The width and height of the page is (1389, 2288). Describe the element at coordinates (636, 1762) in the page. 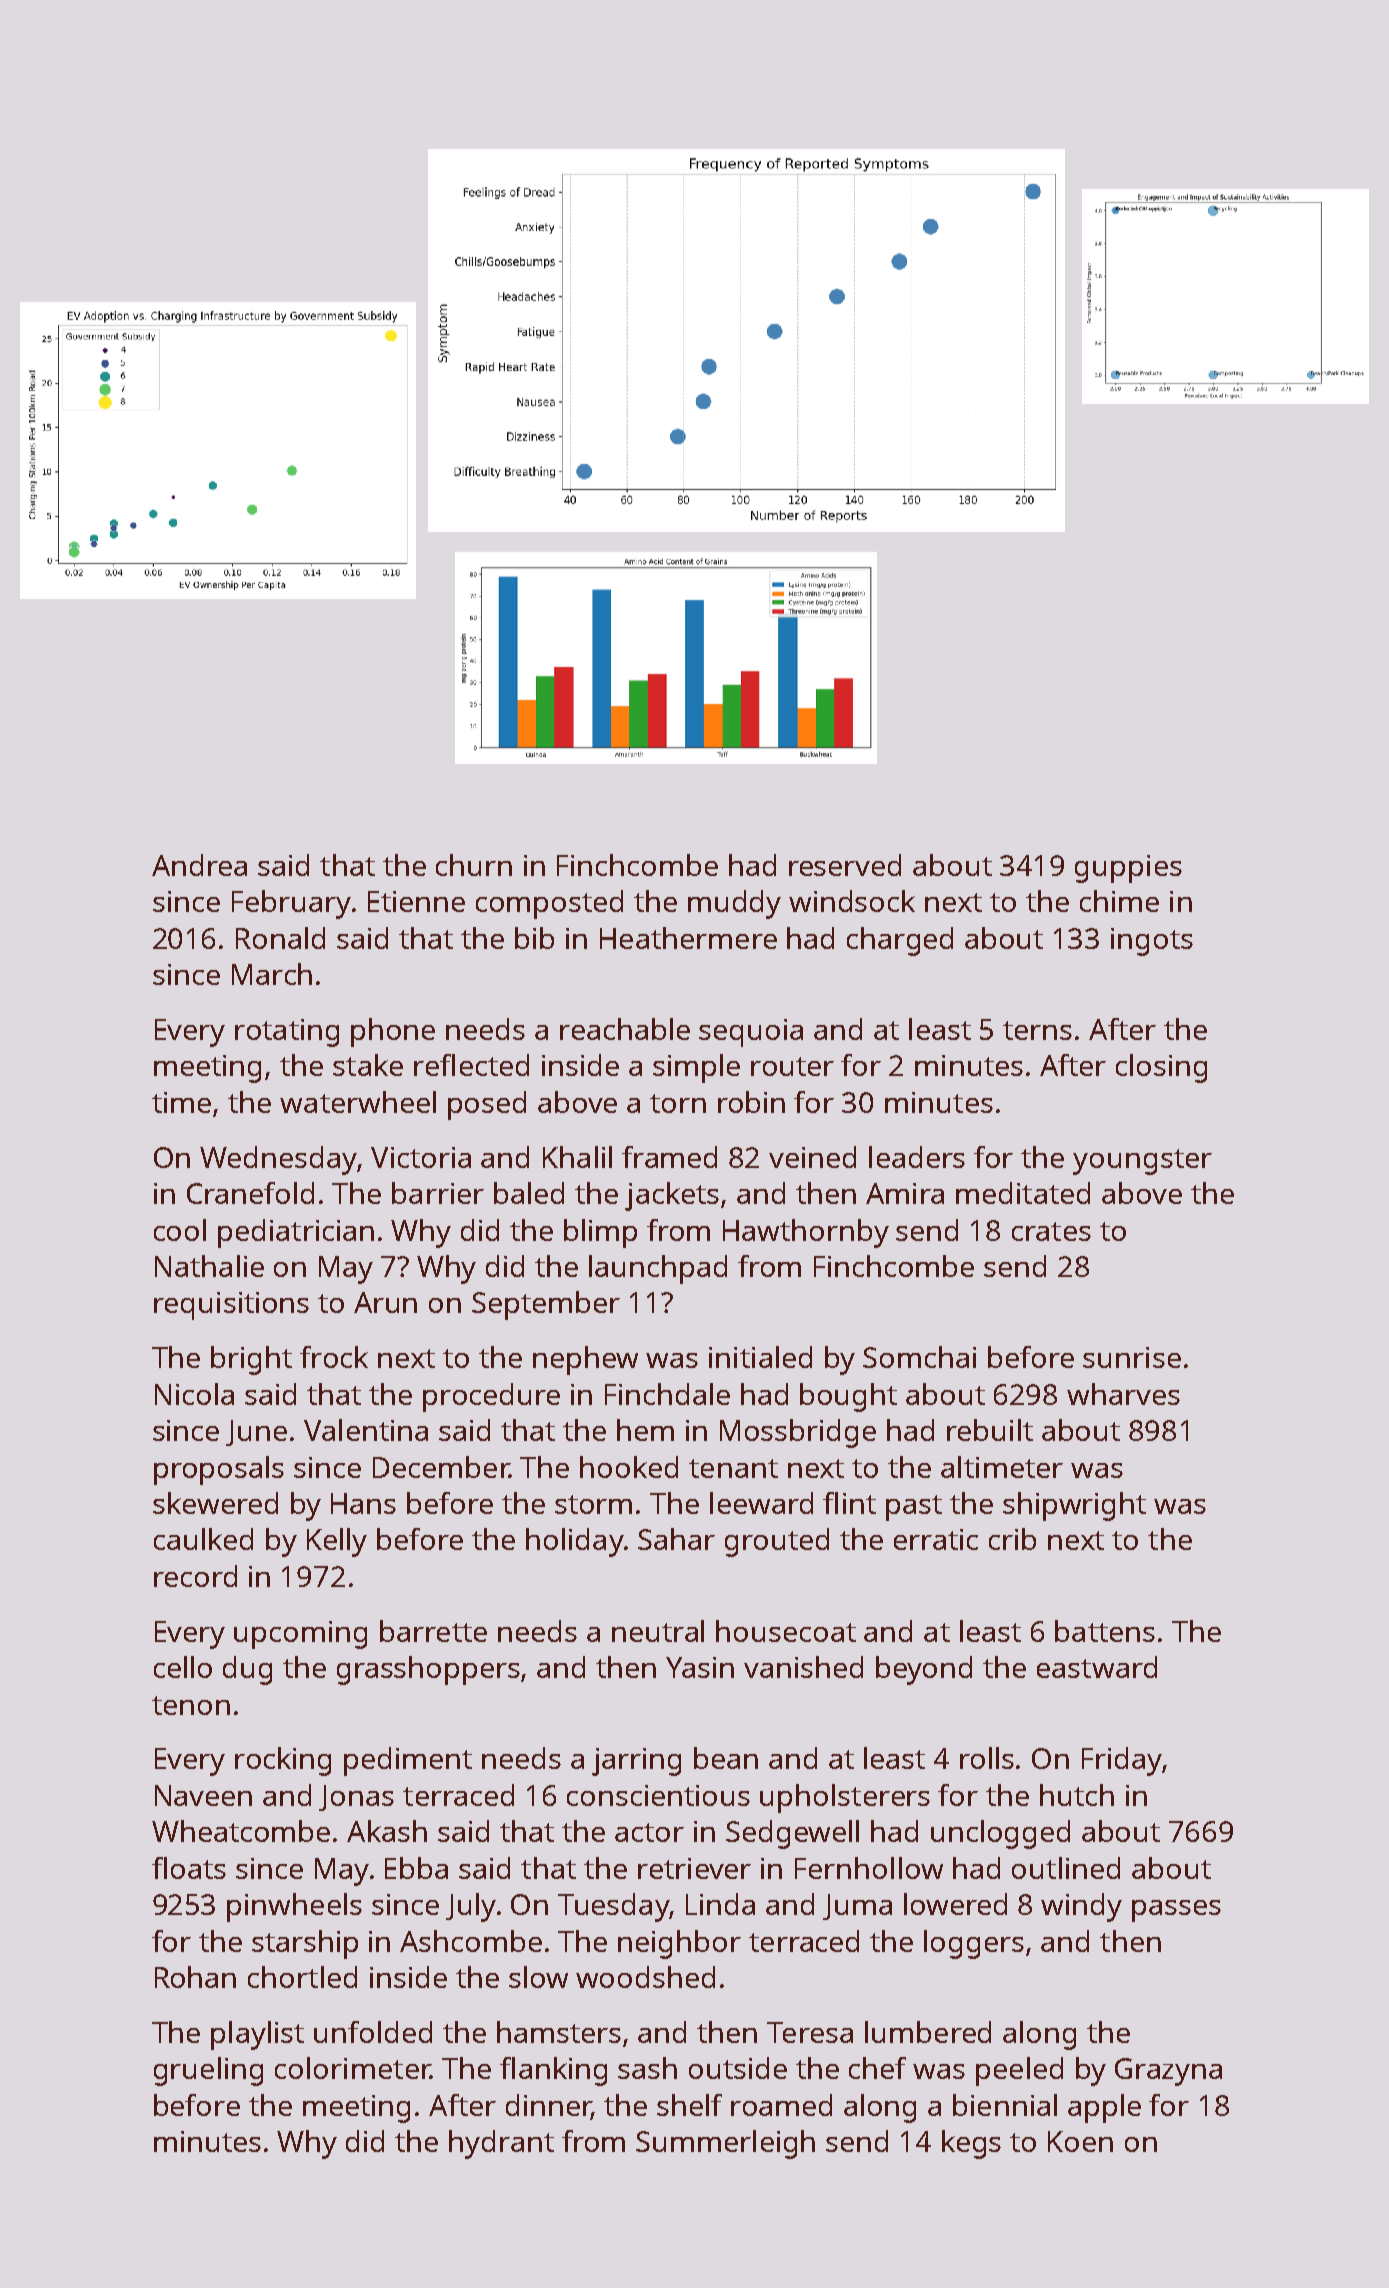

I see `jarring` at that location.
